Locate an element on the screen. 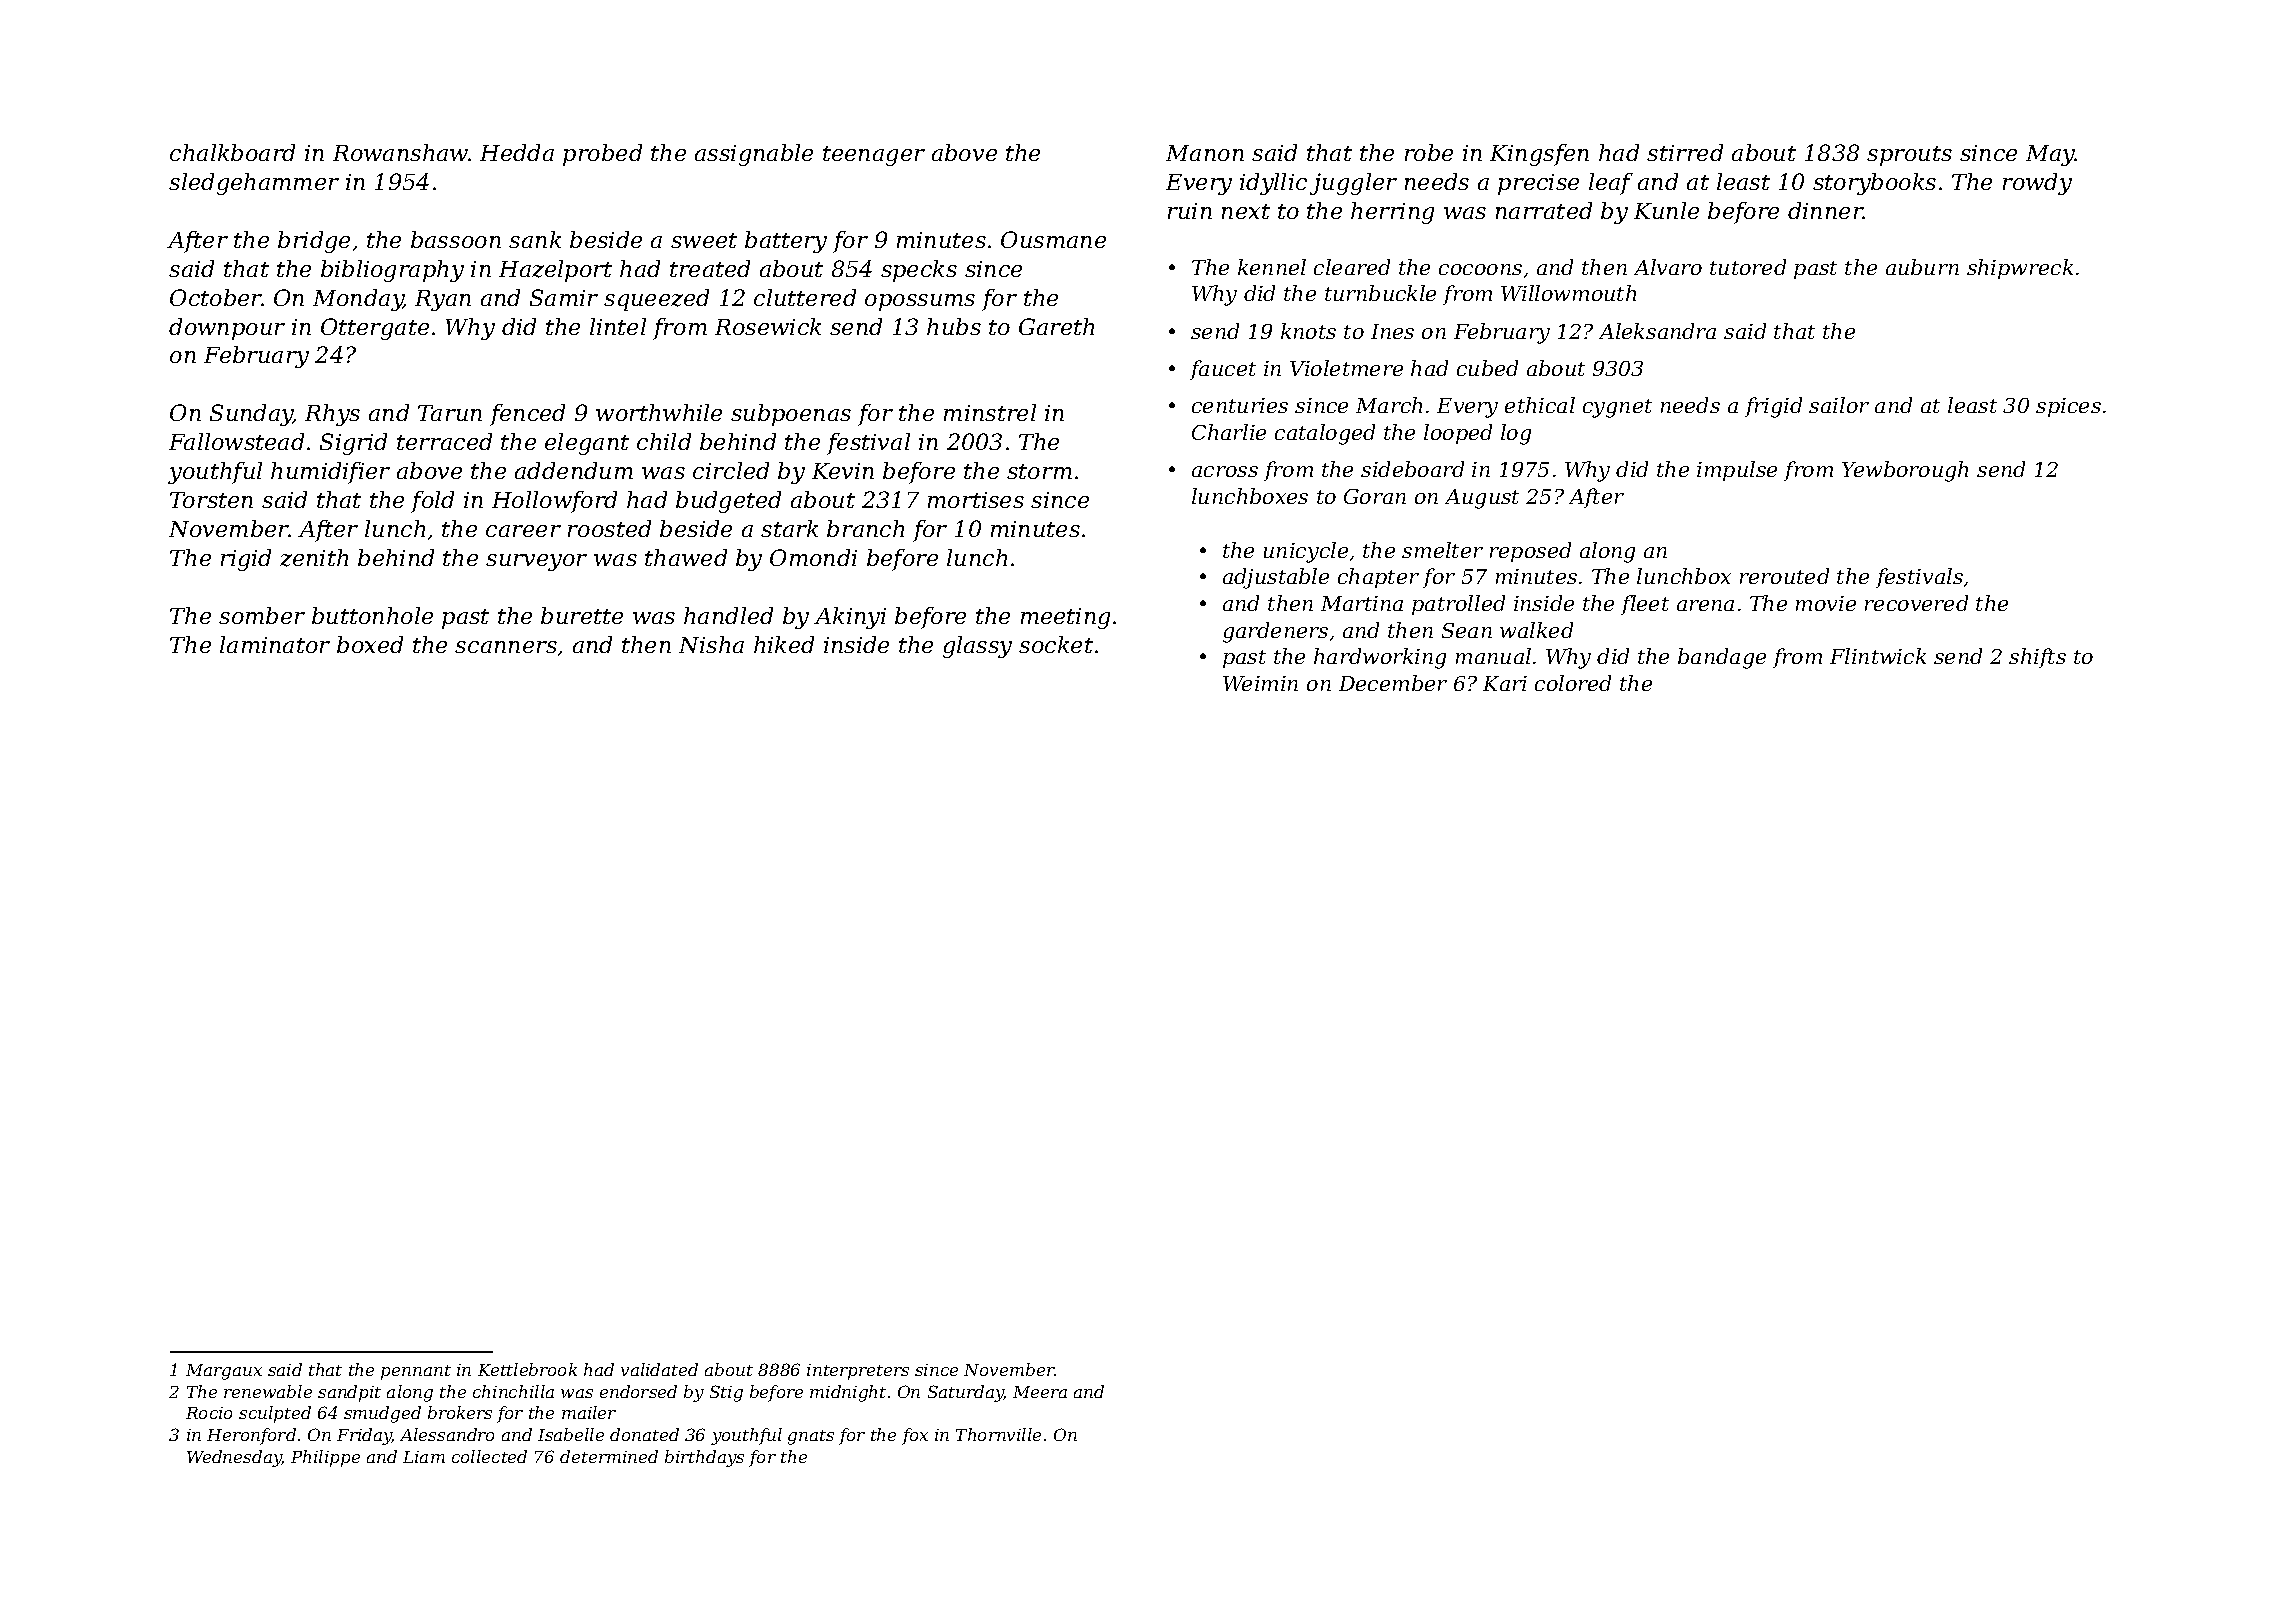 The width and height of the screenshot is (2292, 1620). Rowanshaw is located at coordinates (401, 152).
